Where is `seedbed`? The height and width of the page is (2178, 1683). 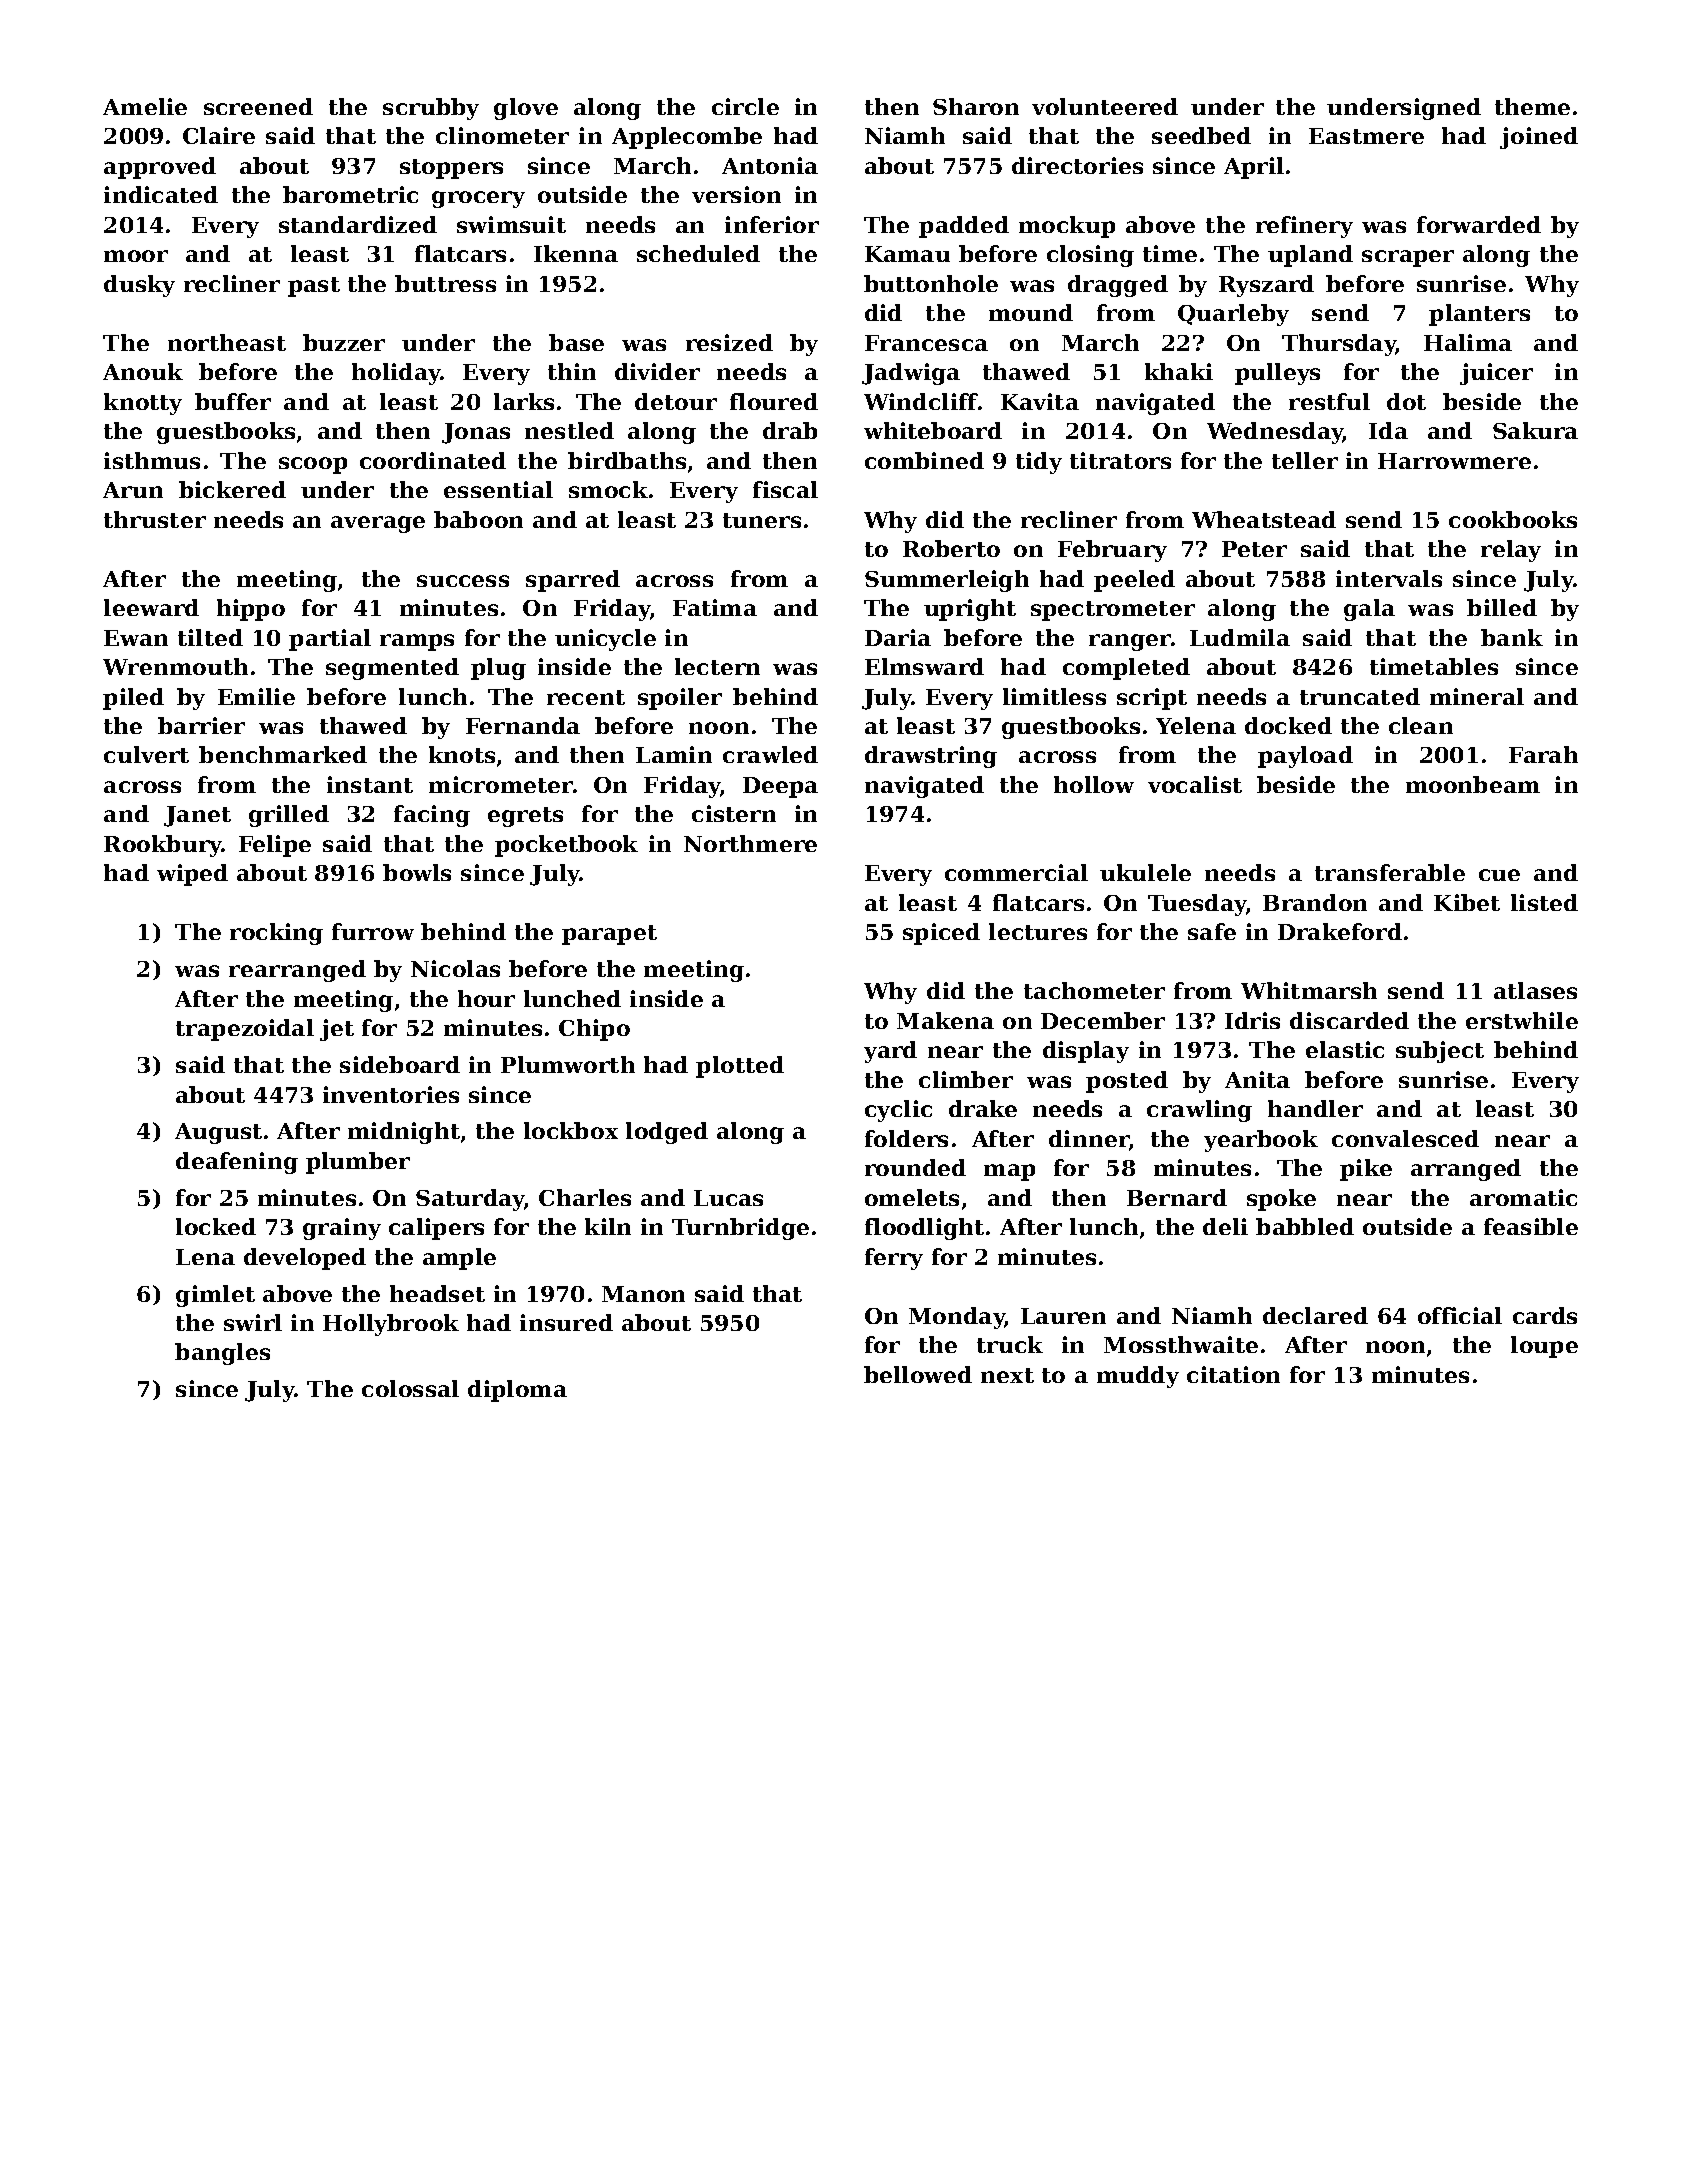 seedbed is located at coordinates (1201, 135).
